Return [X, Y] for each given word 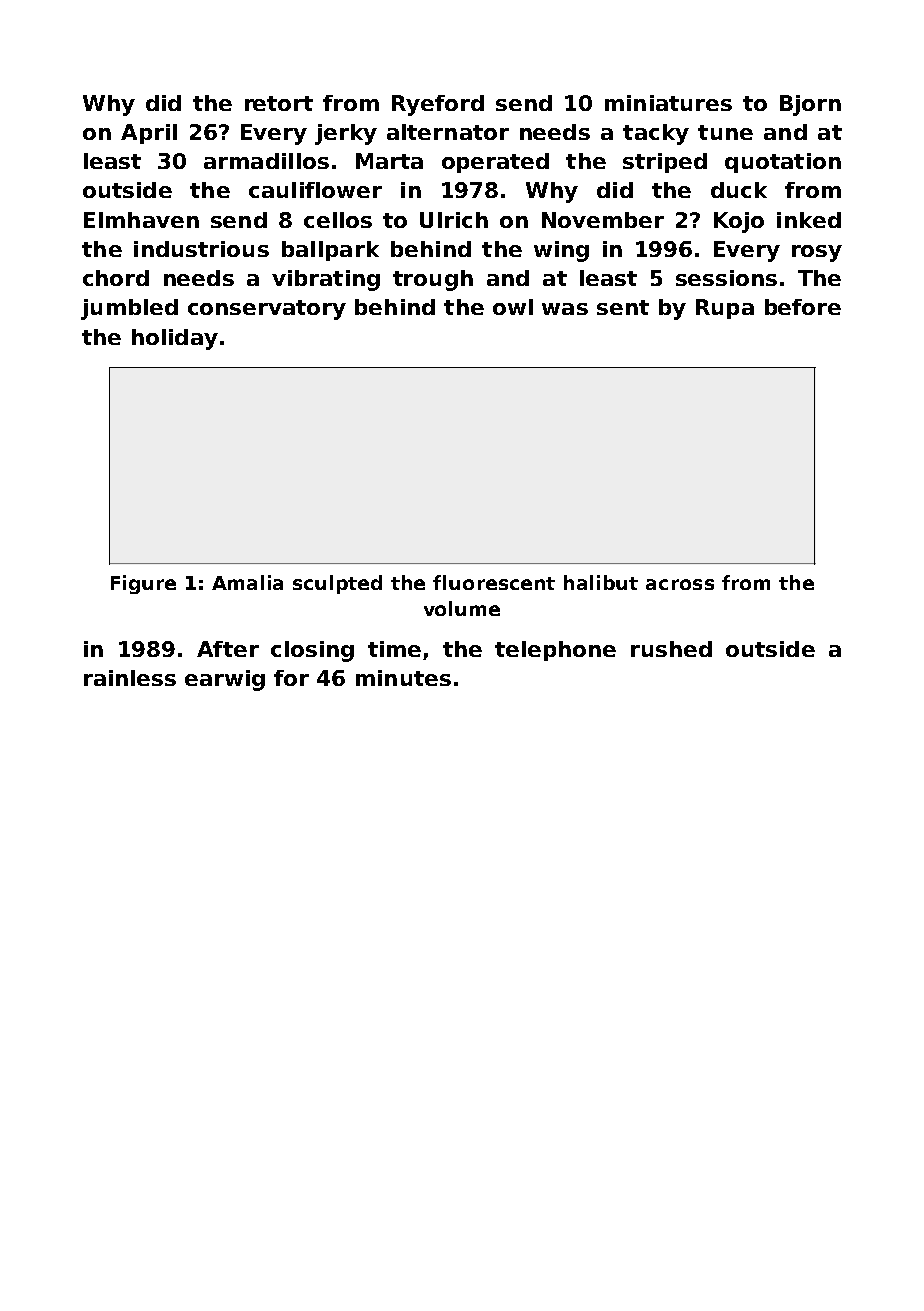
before [803, 307]
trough [433, 280]
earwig [225, 680]
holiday [175, 339]
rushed [671, 649]
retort [279, 103]
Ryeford [438, 105]
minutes [403, 678]
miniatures [668, 103]
